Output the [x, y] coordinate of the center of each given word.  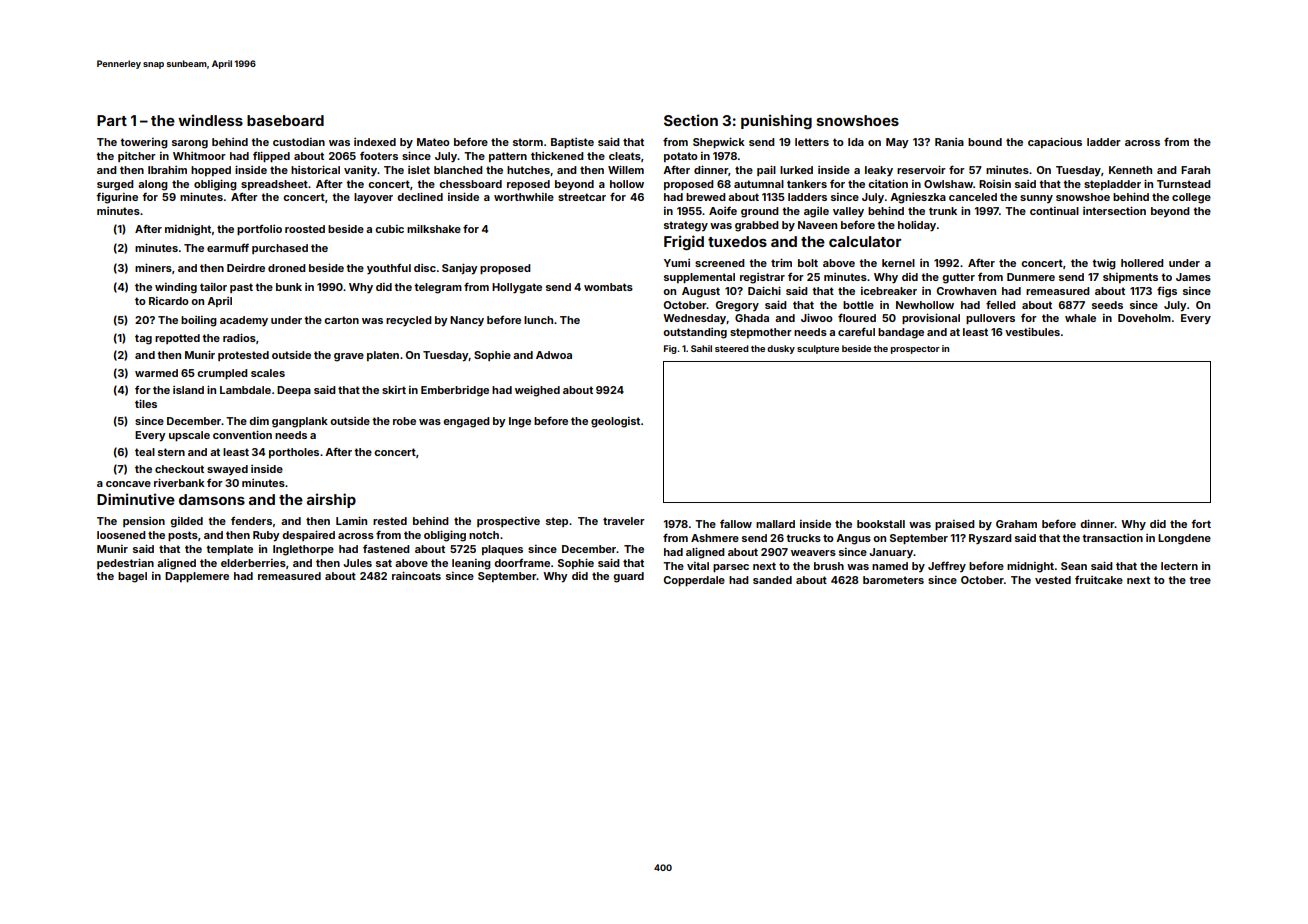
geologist [615, 422]
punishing [776, 121]
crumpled [222, 374]
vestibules [1032, 331]
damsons [212, 499]
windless [210, 120]
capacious [1055, 142]
